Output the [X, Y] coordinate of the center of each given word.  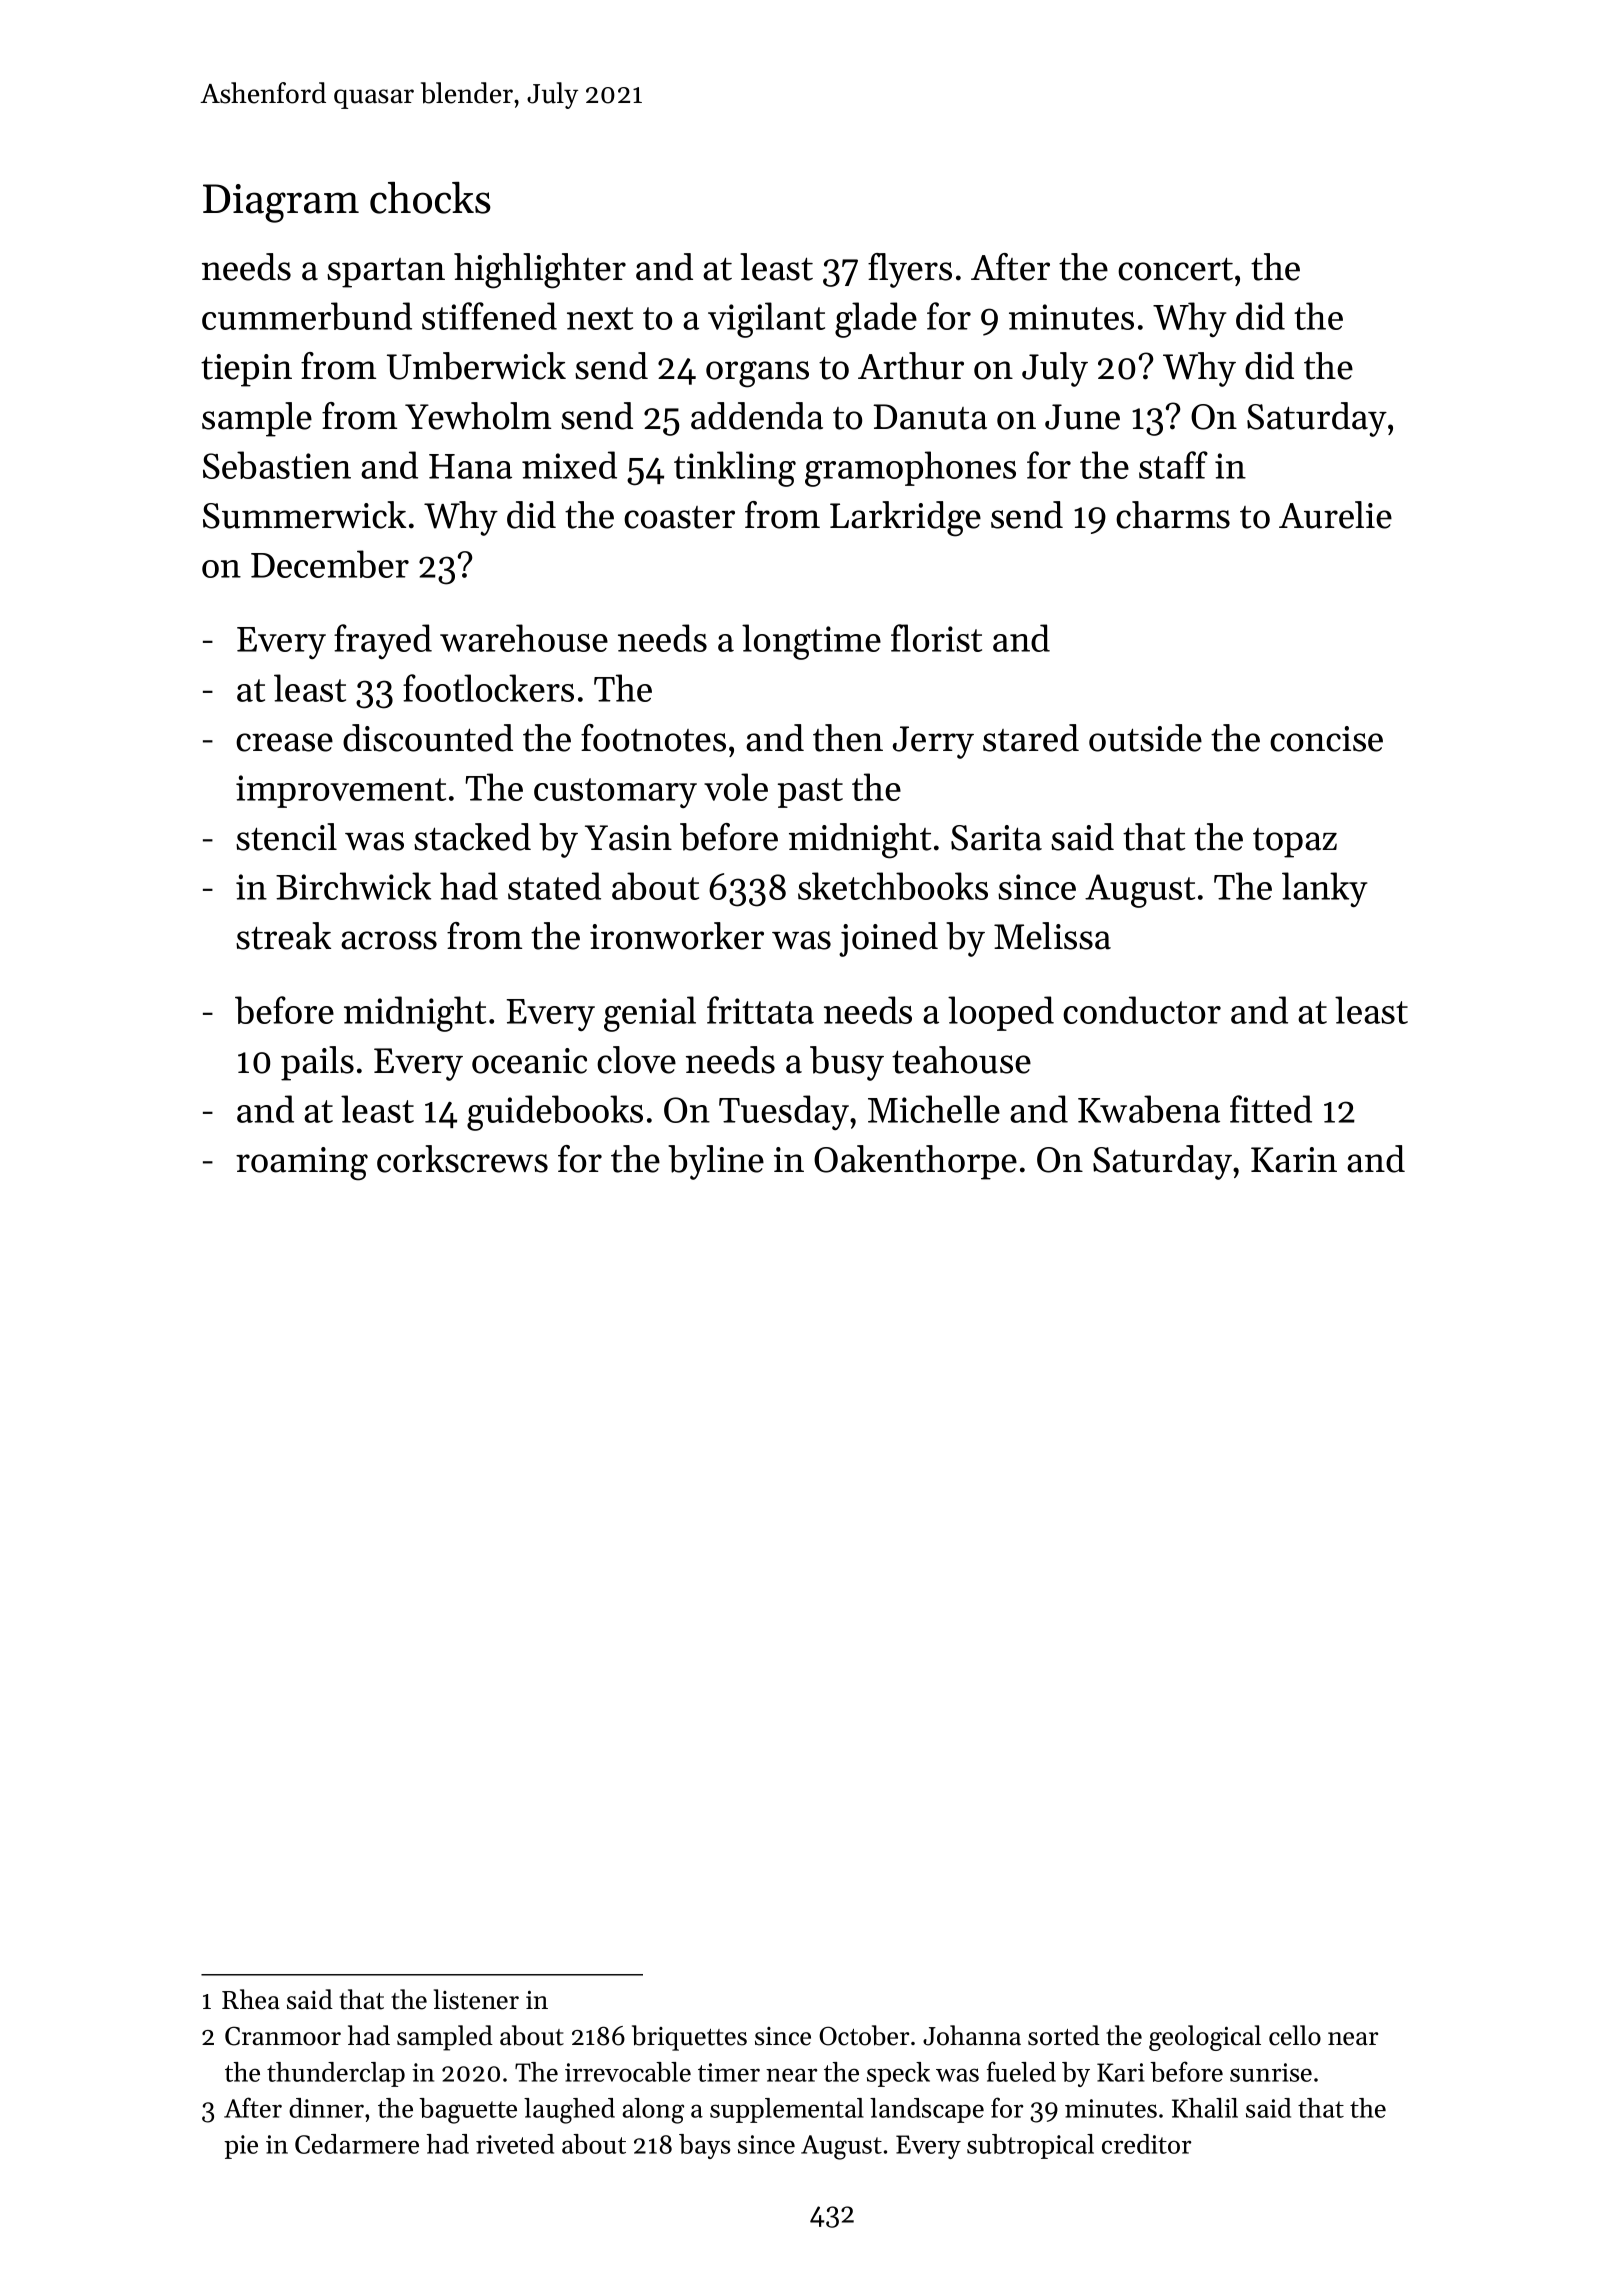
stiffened [489, 316]
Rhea [251, 1999]
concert [1175, 269]
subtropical [1030, 2146]
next [600, 318]
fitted [1271, 1109]
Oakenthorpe [915, 1162]
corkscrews [462, 1159]
